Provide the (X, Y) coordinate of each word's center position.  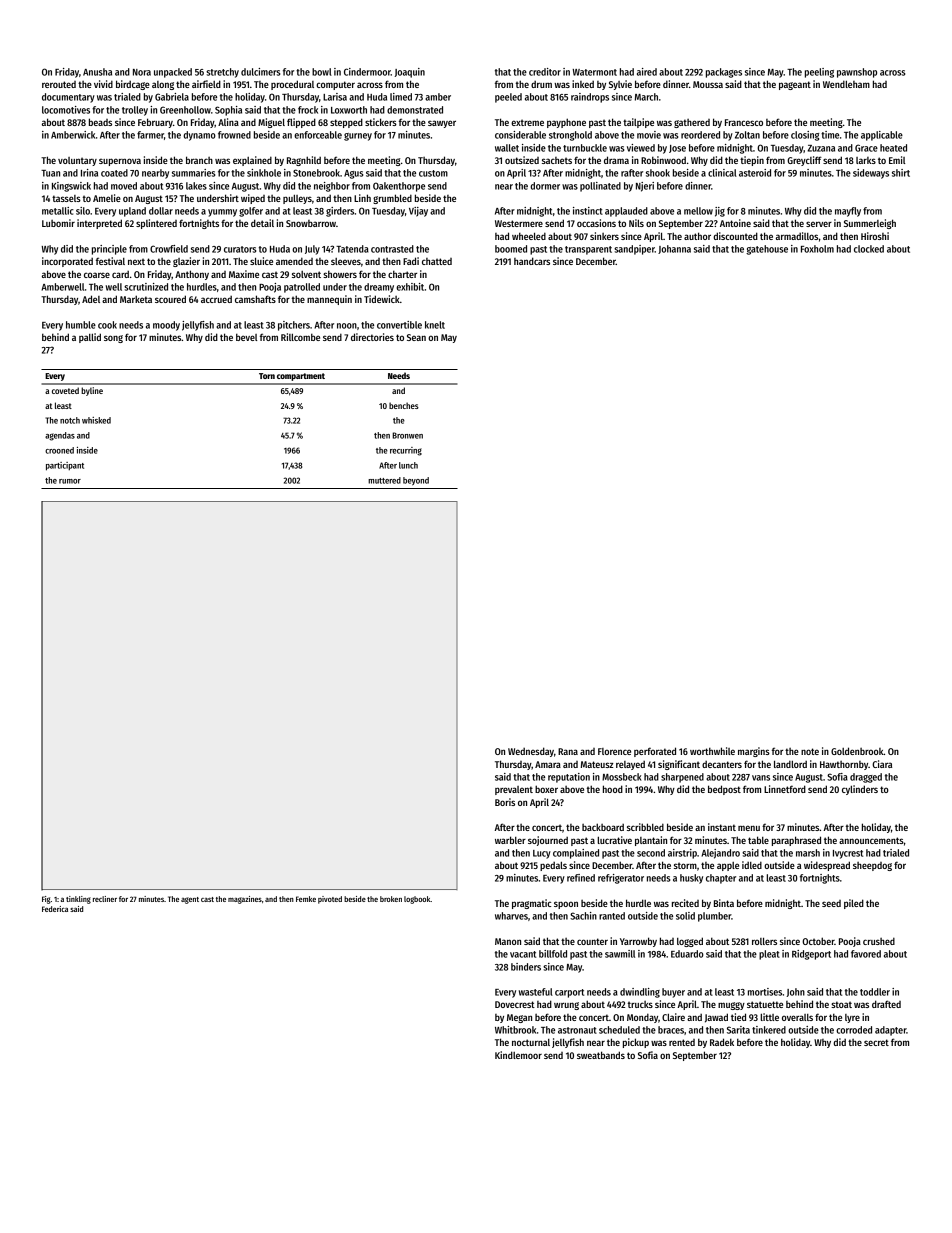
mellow (698, 211)
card (120, 274)
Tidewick (382, 299)
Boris (505, 802)
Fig (46, 900)
